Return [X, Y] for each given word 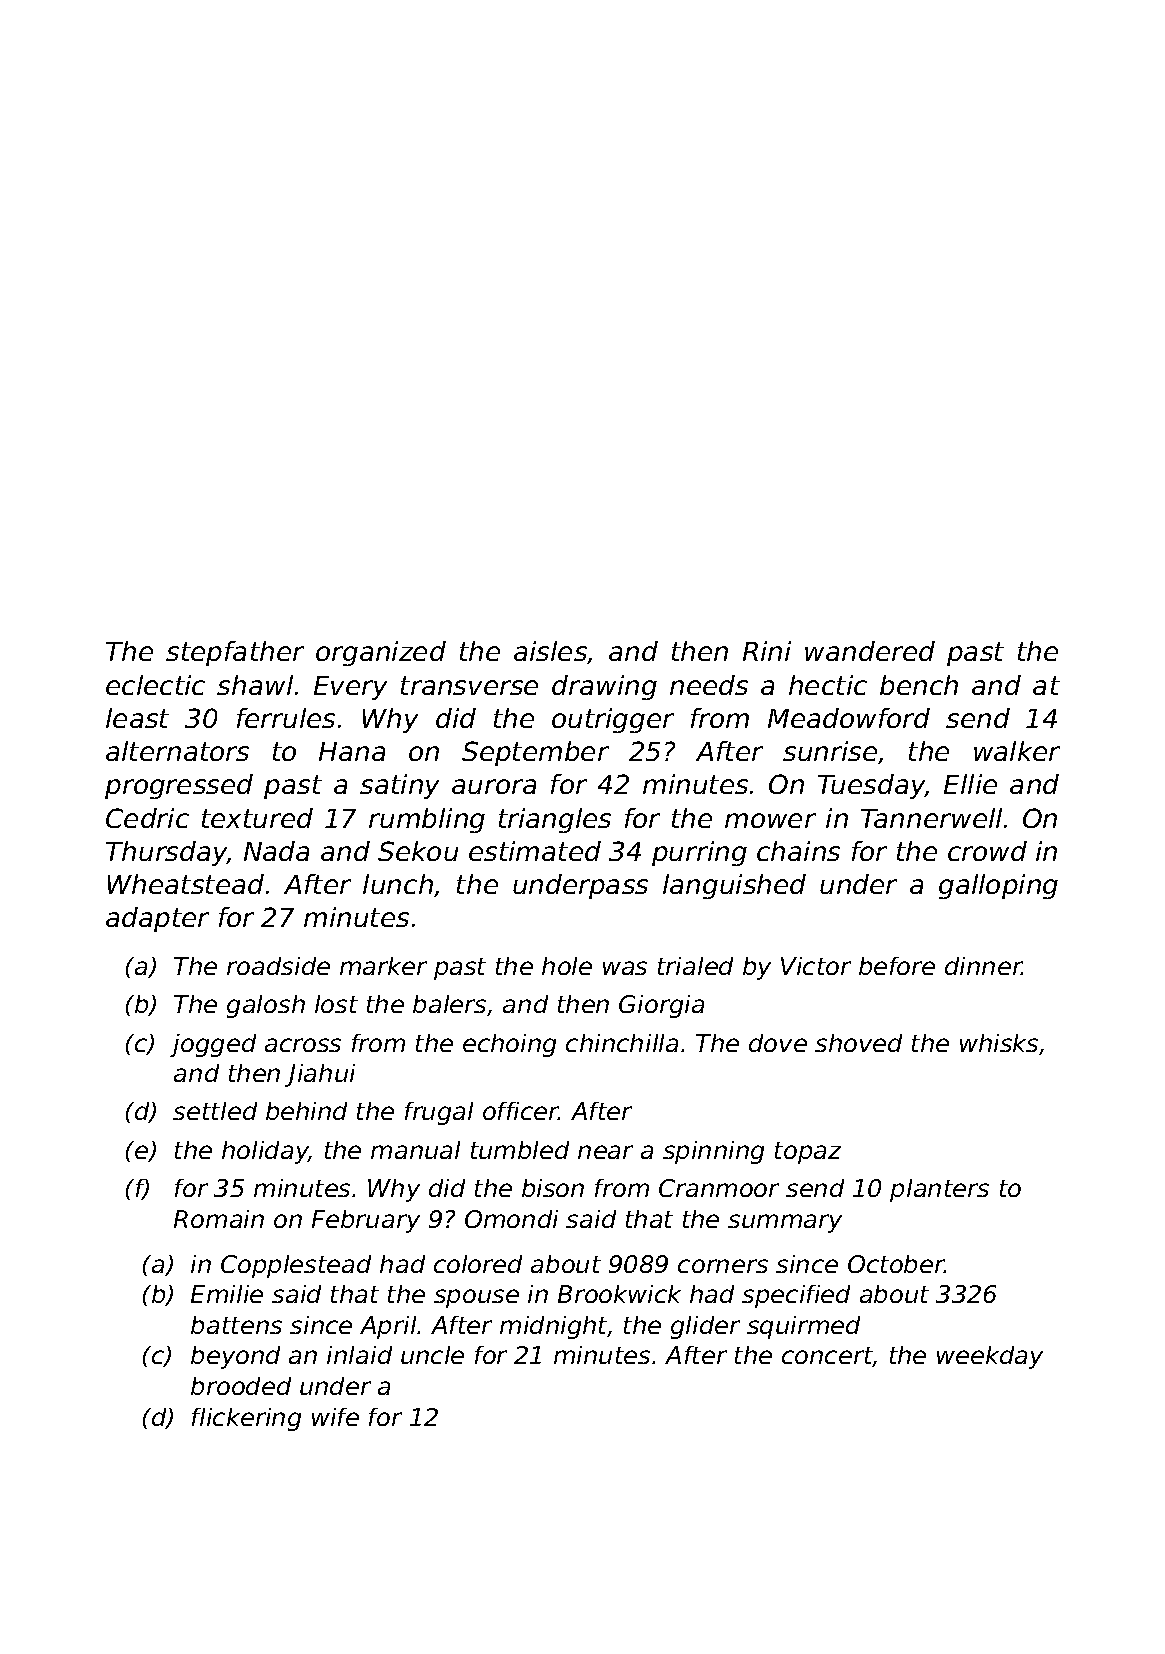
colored [478, 1264]
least [137, 718]
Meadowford [849, 718]
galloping [998, 886]
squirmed [803, 1327]
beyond [235, 1357]
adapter [157, 919]
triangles [555, 820]
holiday [265, 1152]
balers [449, 1004]
